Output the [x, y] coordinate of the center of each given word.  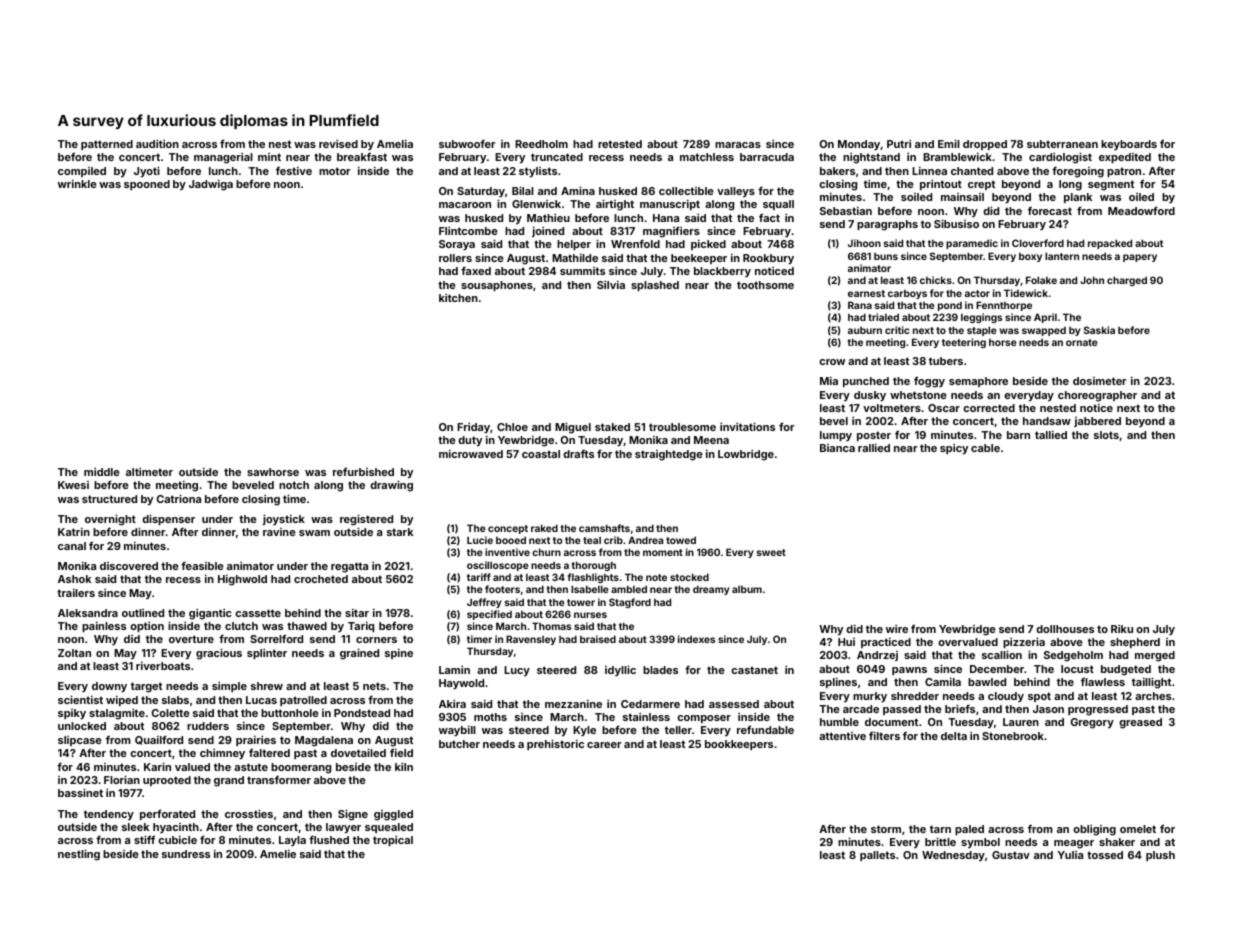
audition [157, 143]
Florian [122, 779]
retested [620, 144]
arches [1153, 696]
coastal [541, 454]
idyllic [620, 670]
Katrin [74, 531]
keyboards [1129, 145]
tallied [1051, 434]
